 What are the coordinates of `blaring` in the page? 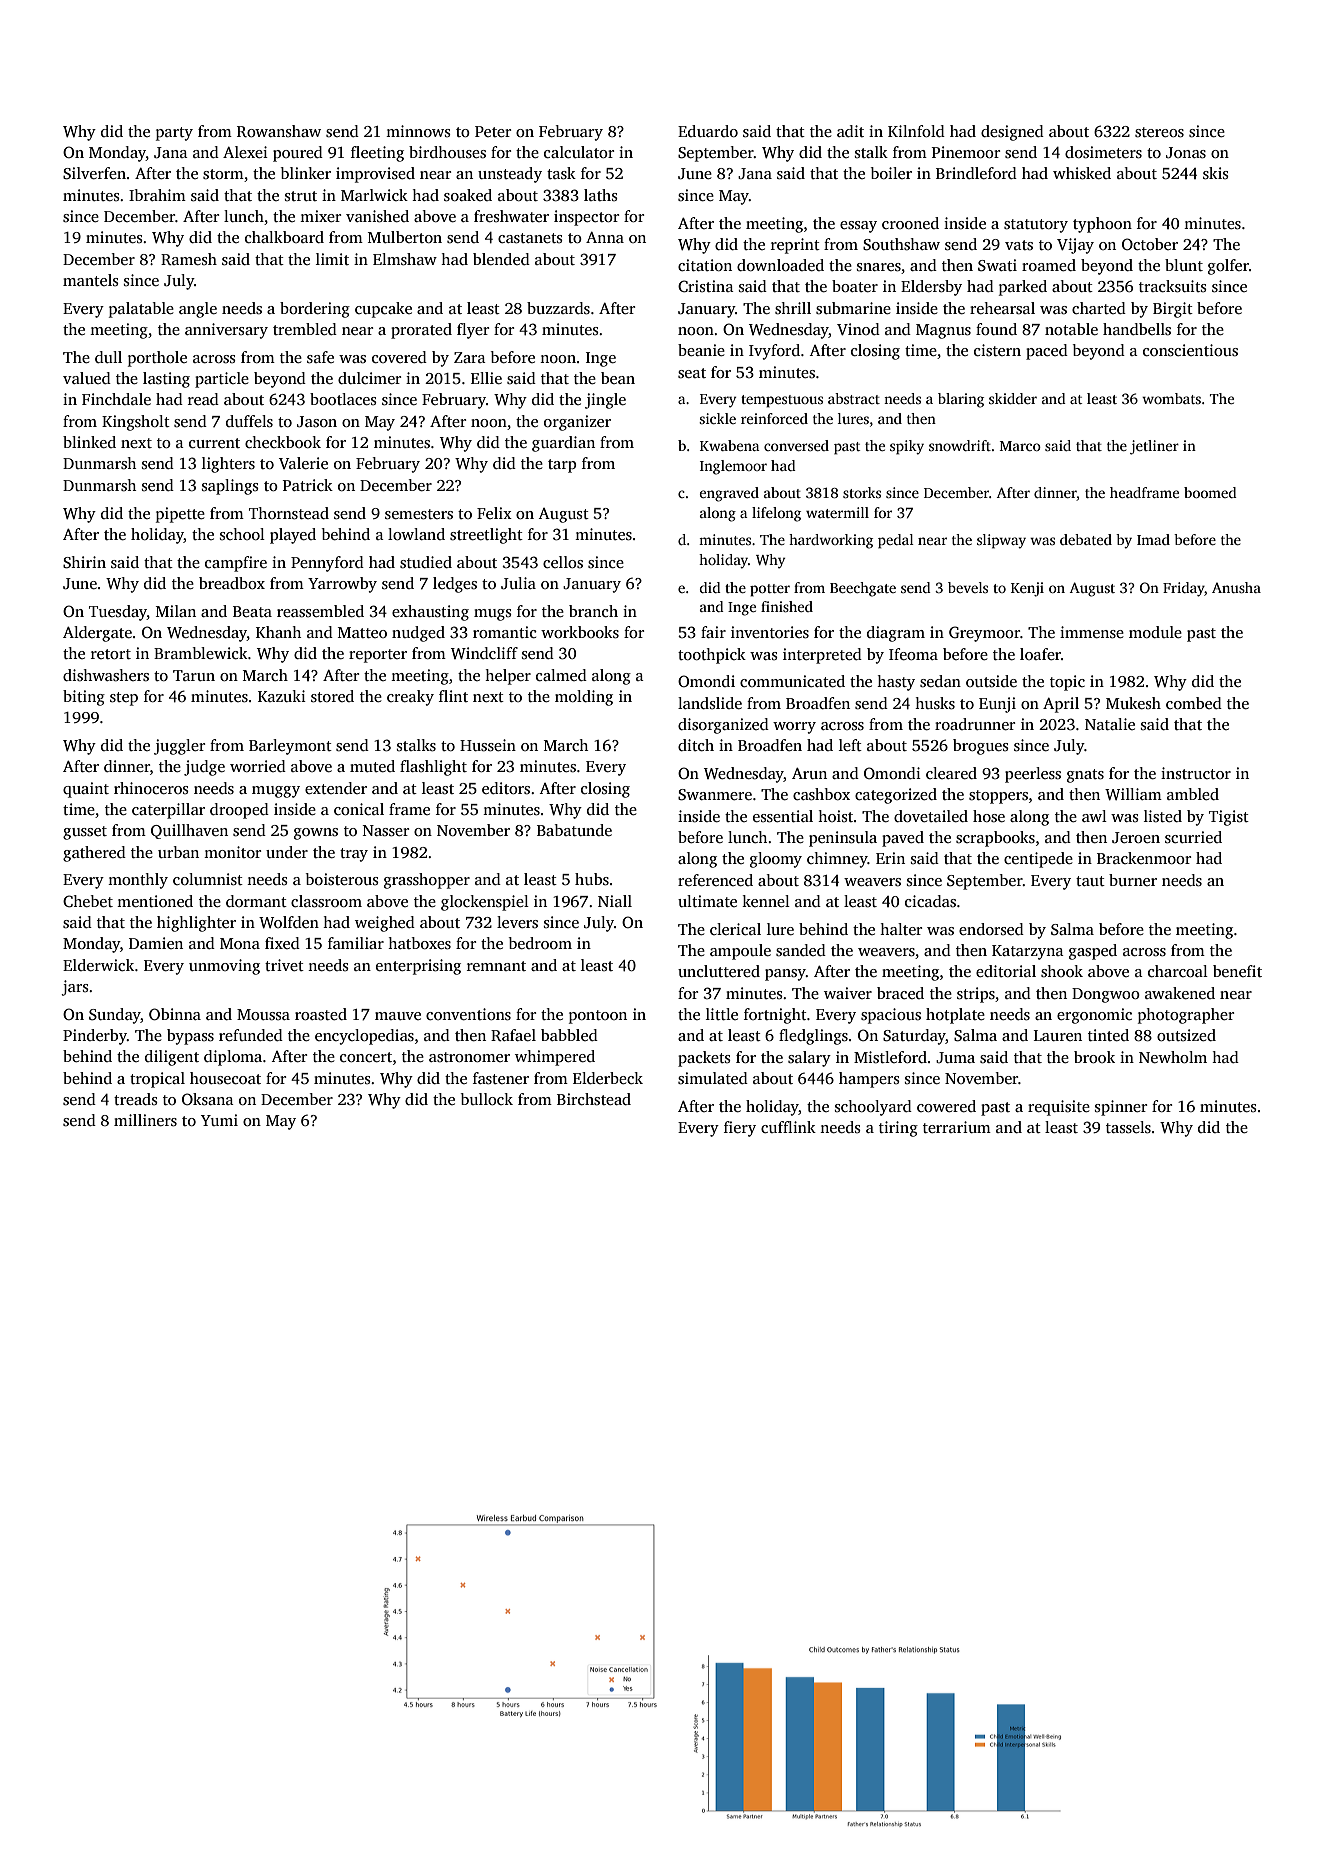 It's located at (961, 400).
